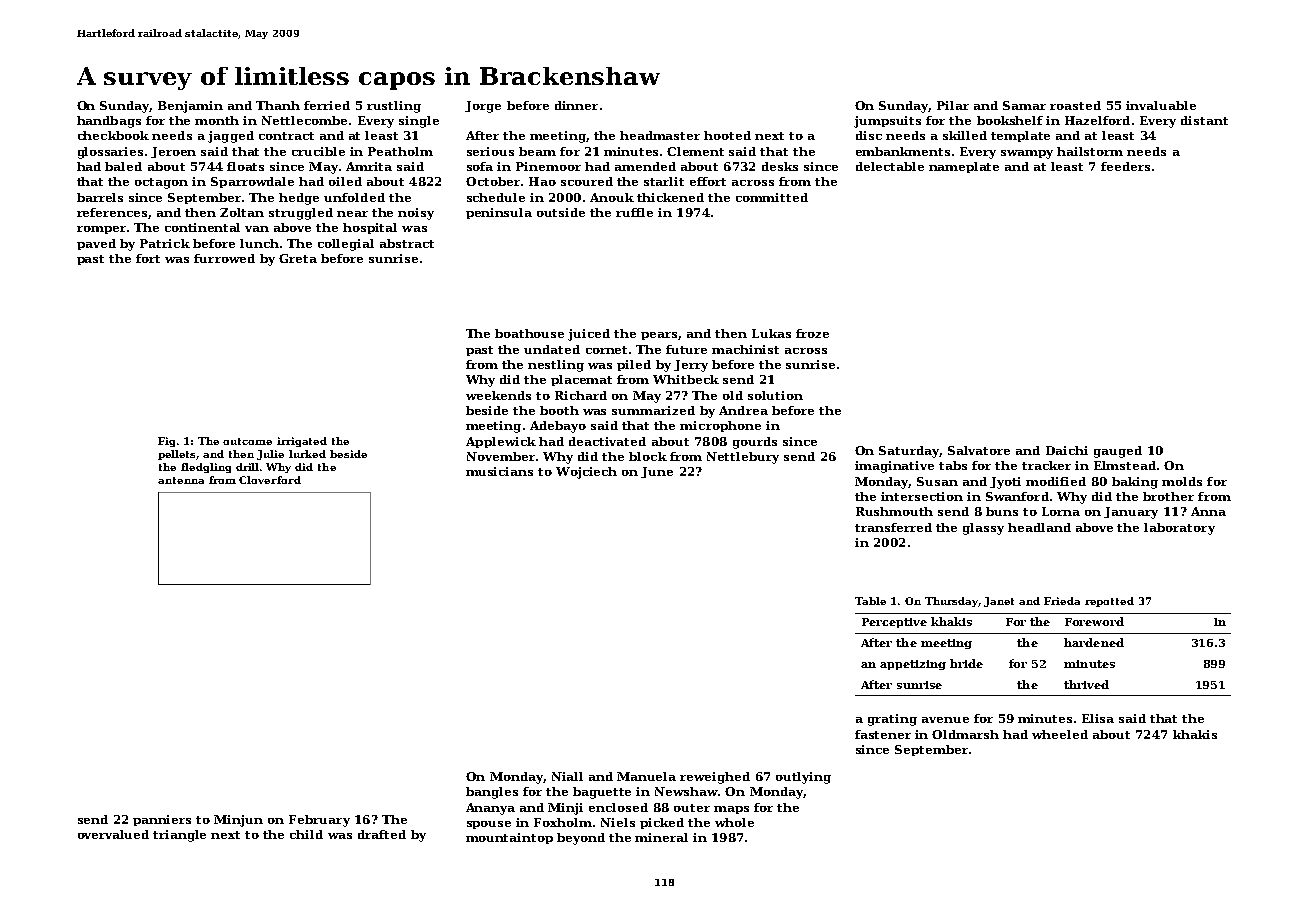 Image resolution: width=1308 pixels, height=924 pixels. I want to click on panniers, so click(162, 820).
